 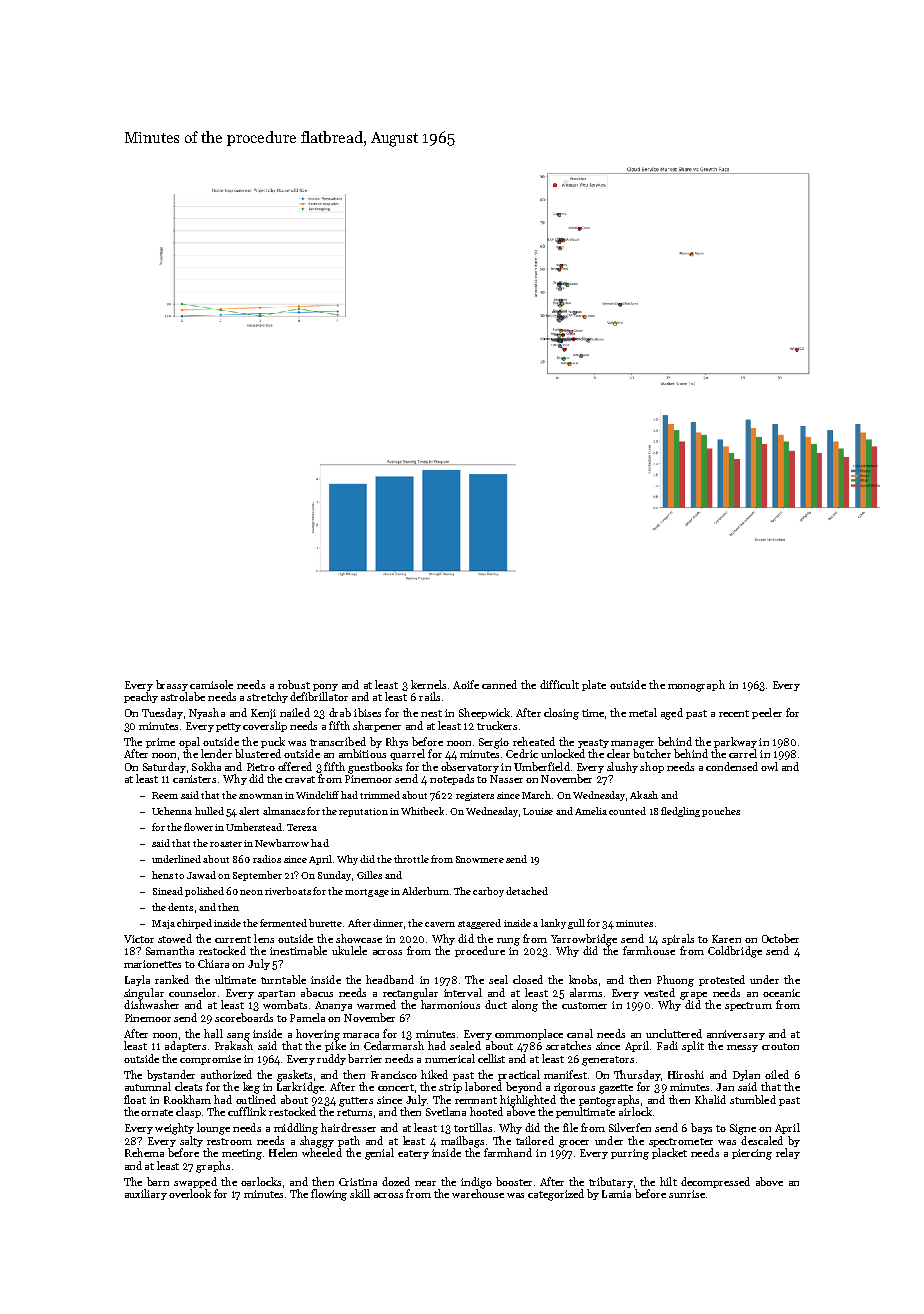 I want to click on Louise, so click(x=538, y=811).
